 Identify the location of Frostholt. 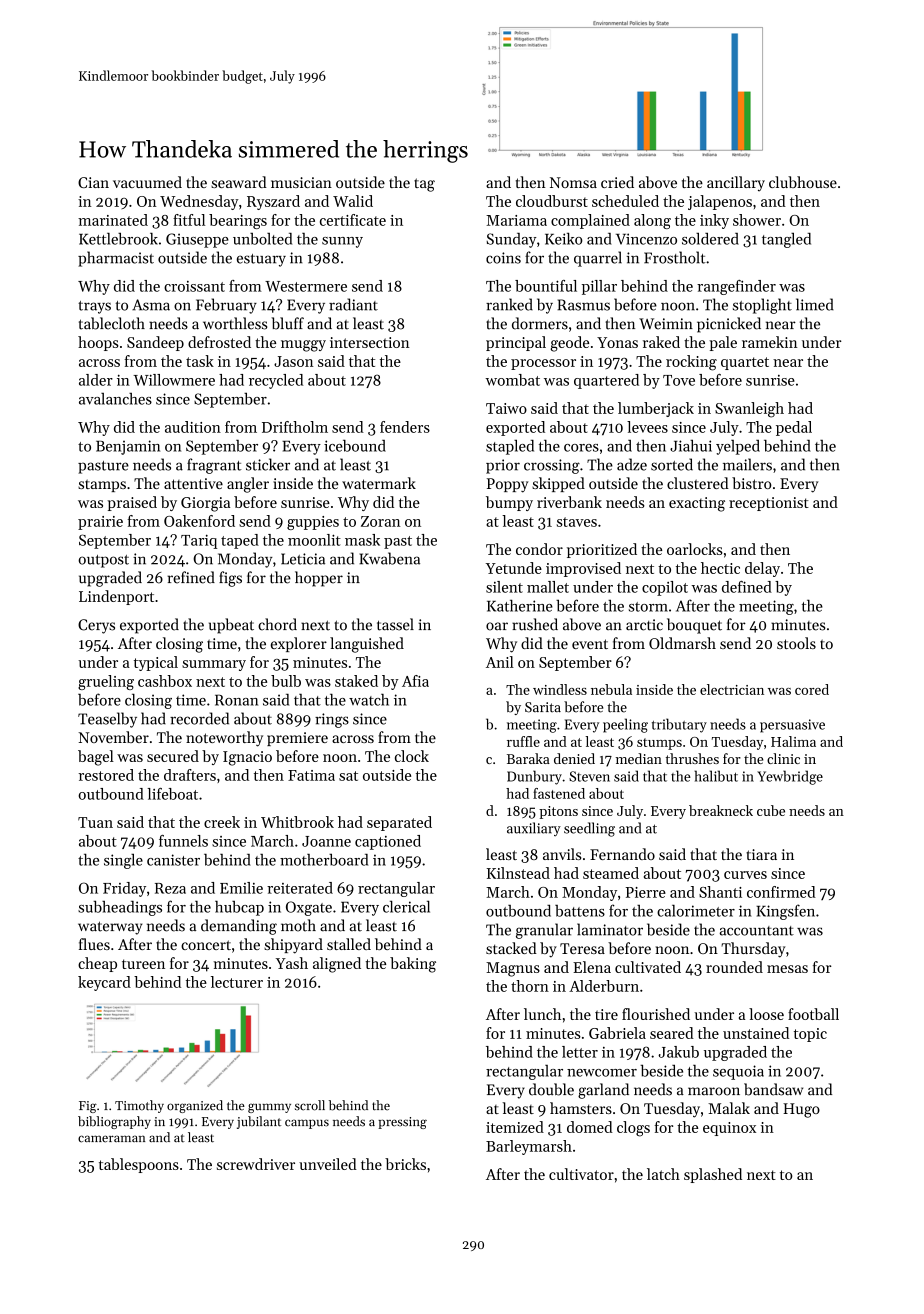
(675, 257).
